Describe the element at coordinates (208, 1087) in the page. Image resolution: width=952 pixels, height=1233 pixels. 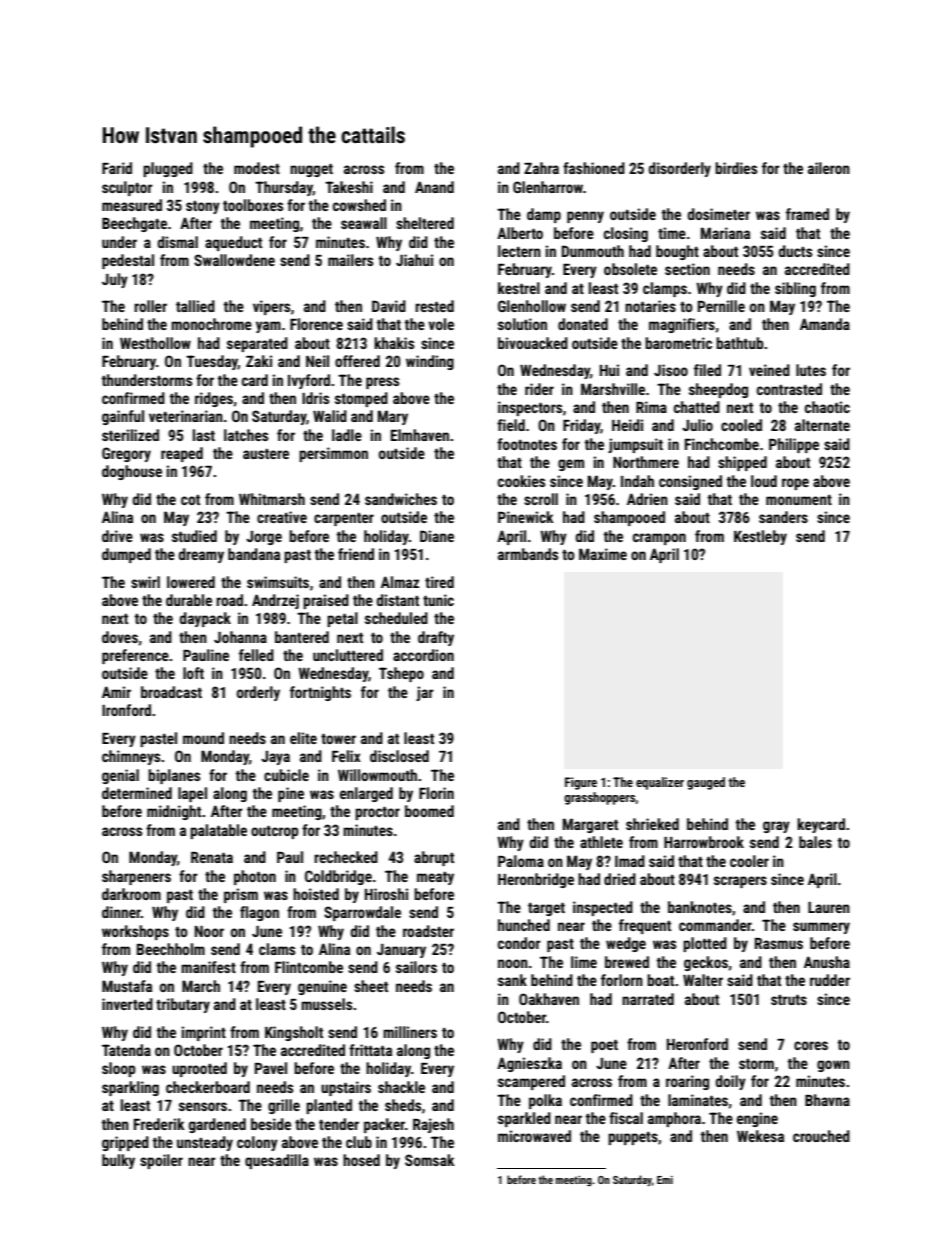
I see `checkerboard` at that location.
